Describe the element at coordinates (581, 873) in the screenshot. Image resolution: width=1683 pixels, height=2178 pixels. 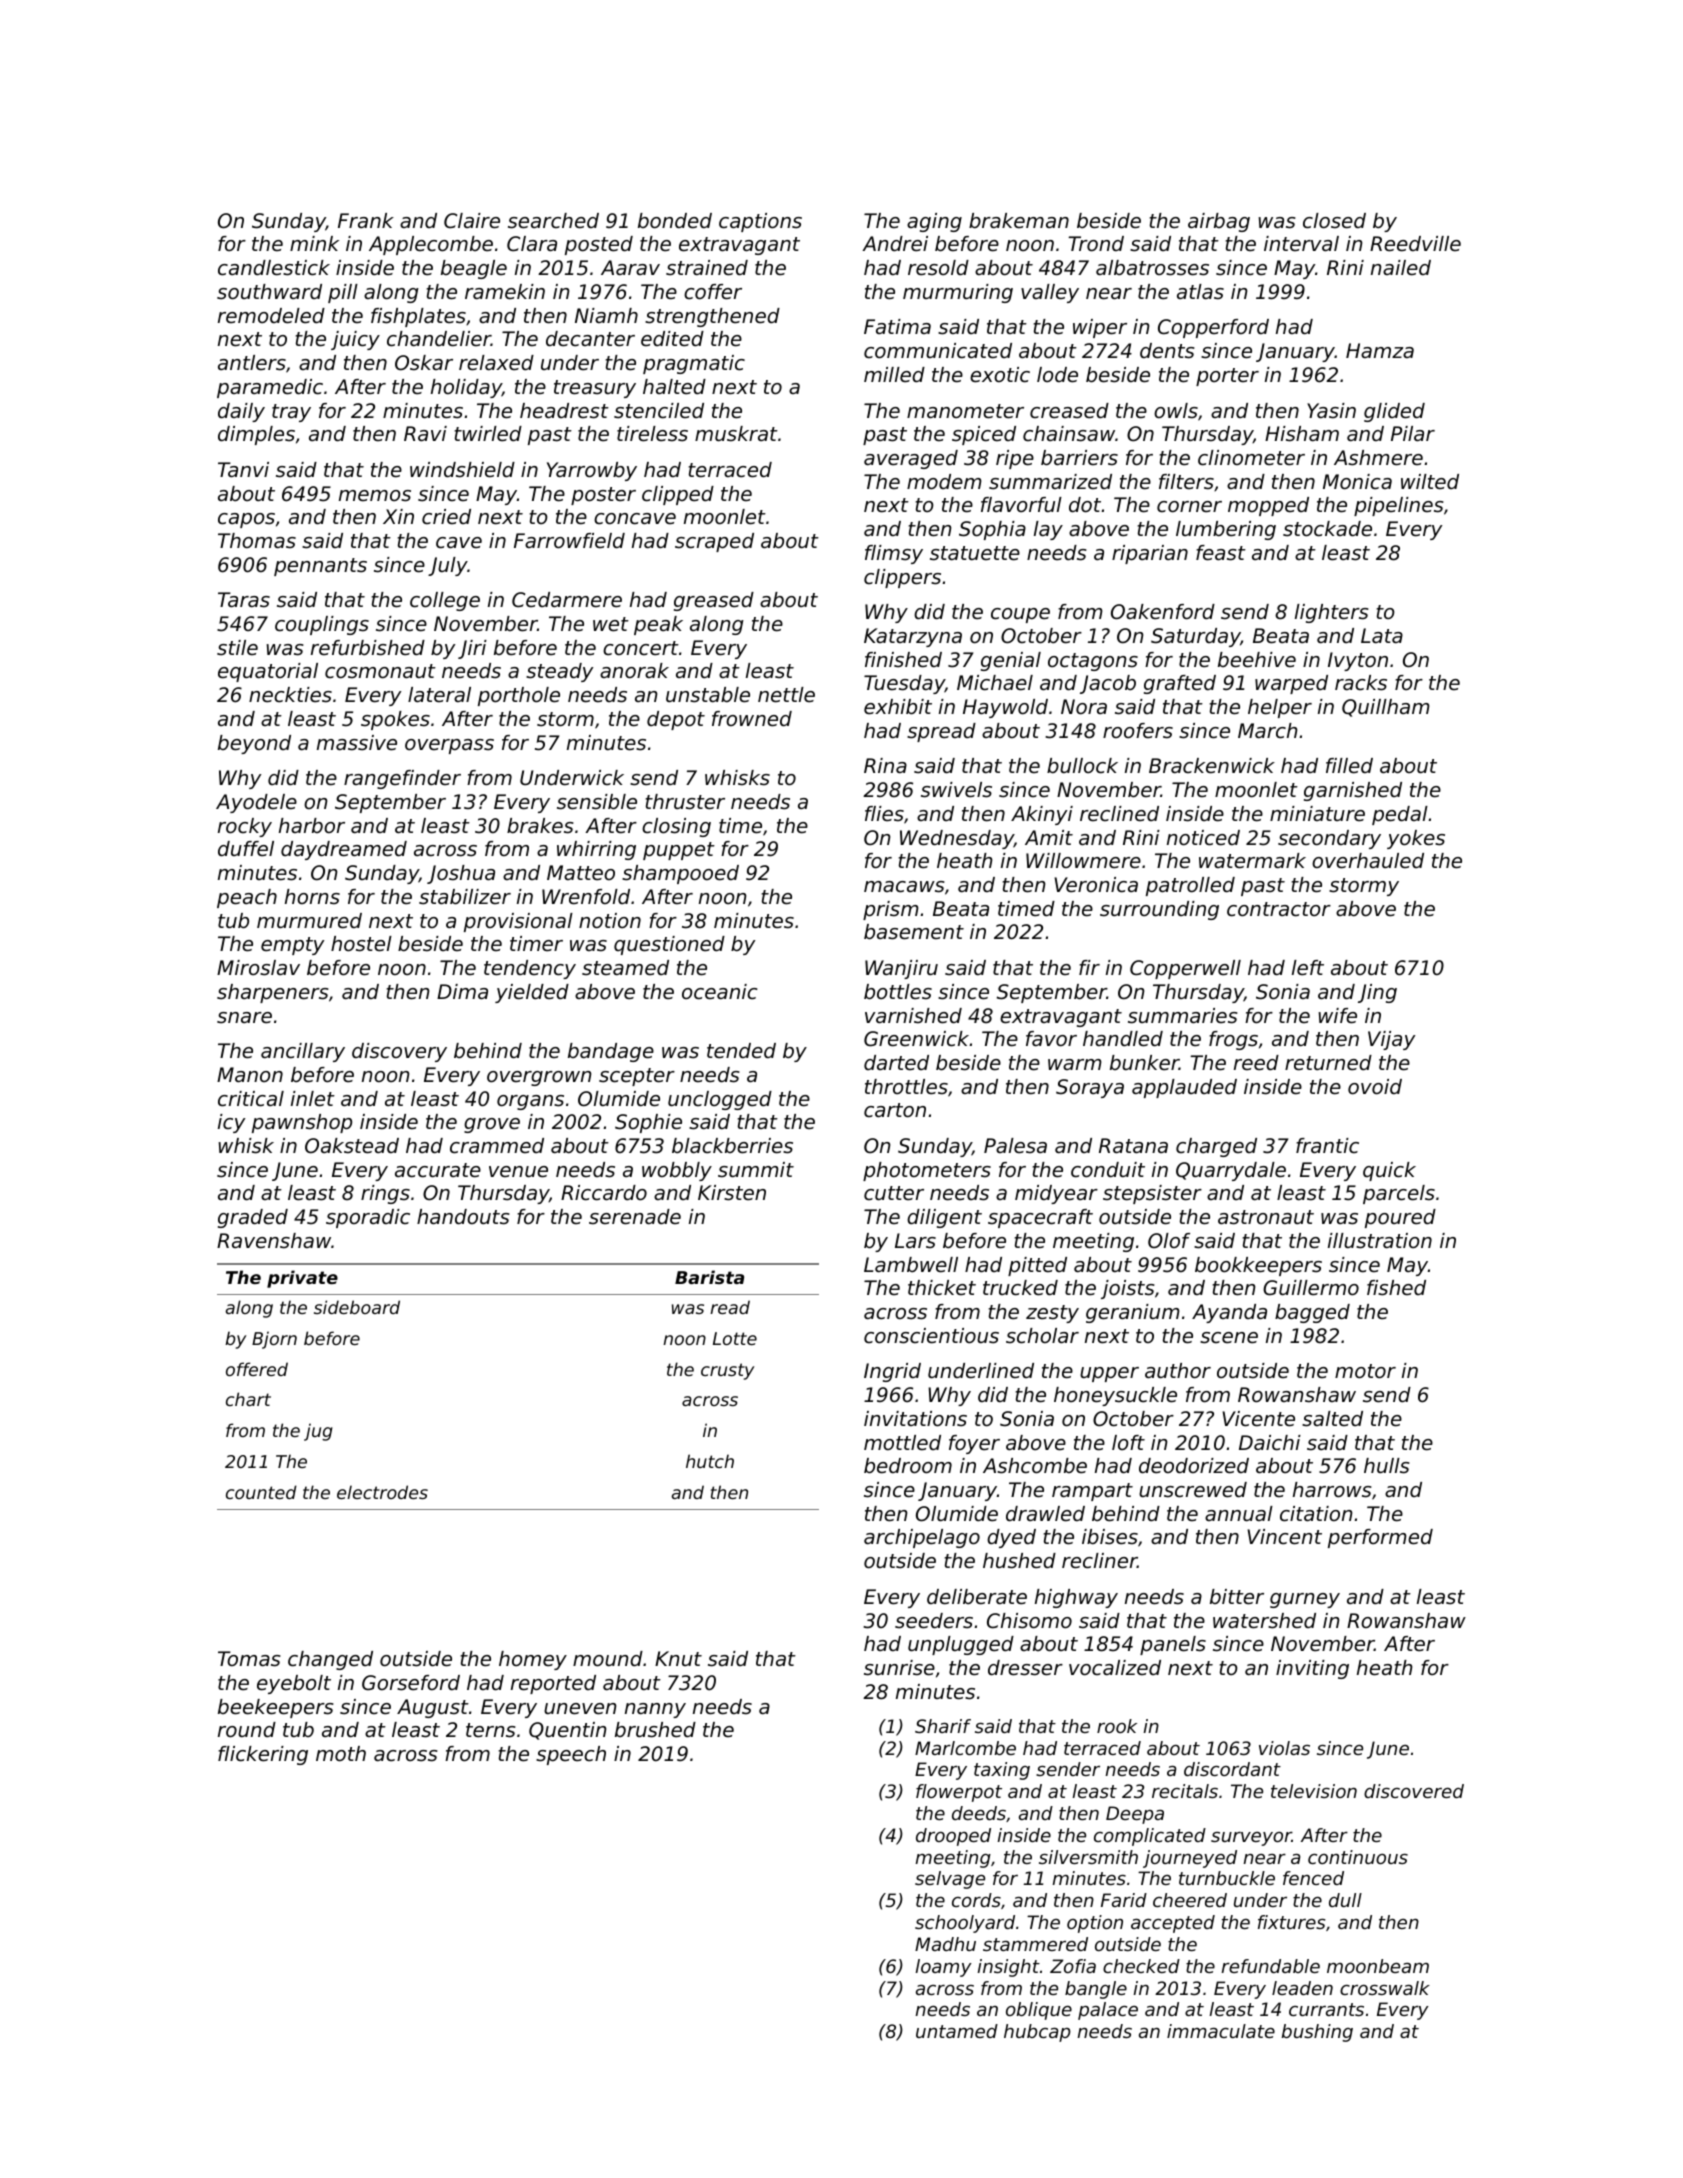
I see `Matteo` at that location.
